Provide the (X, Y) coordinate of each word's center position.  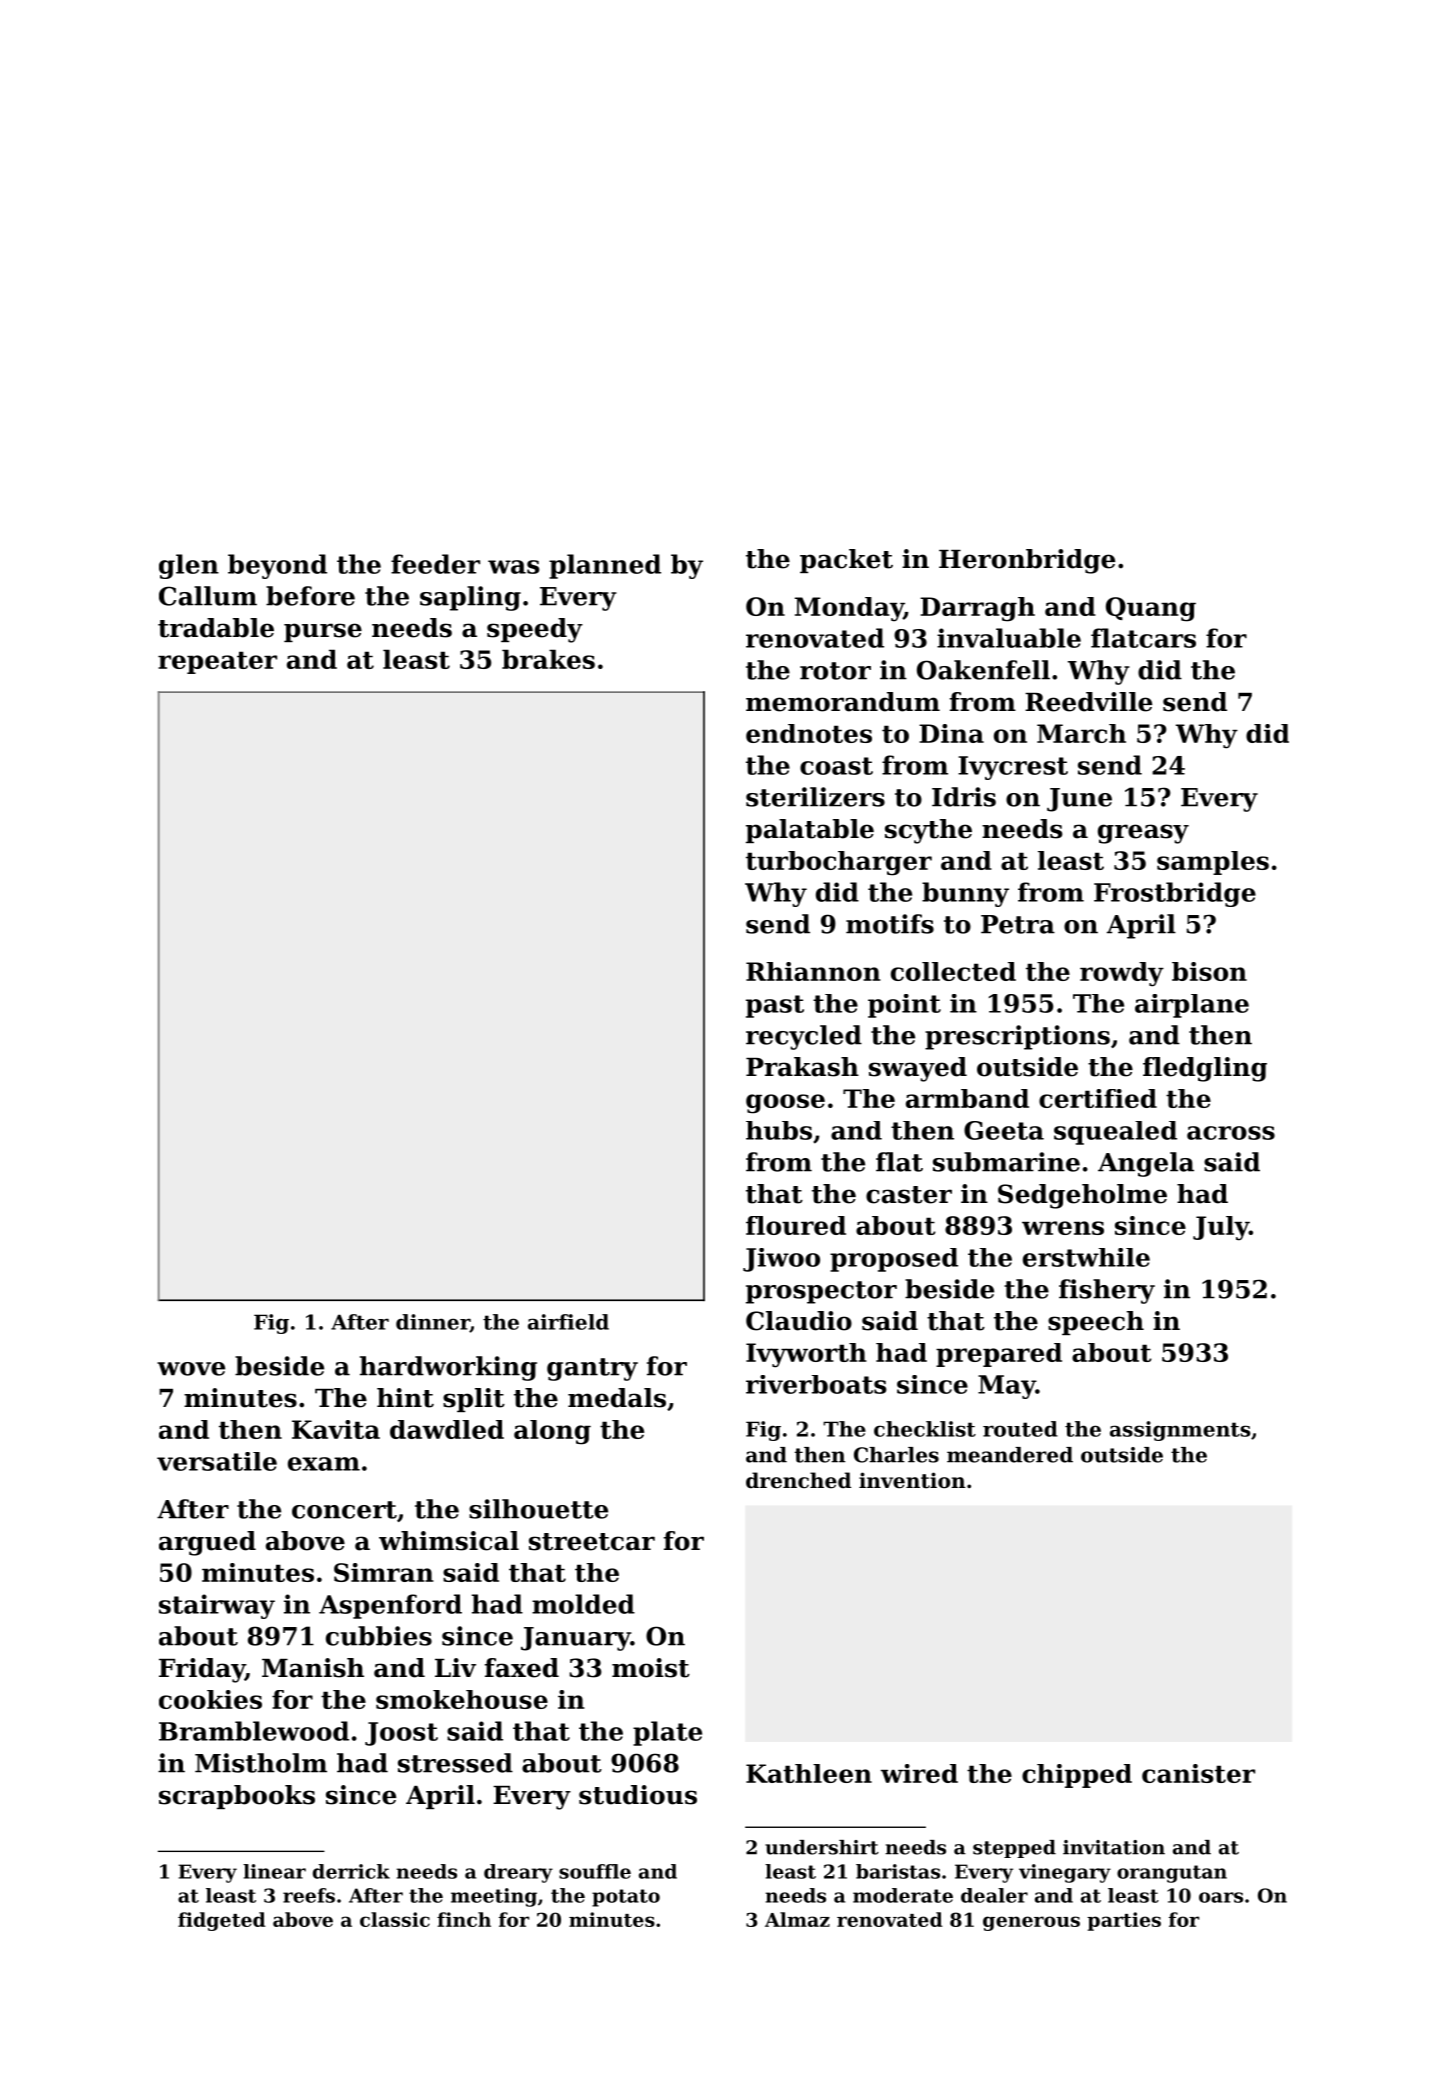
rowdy (1122, 974)
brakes (548, 659)
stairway (217, 1606)
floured (796, 1225)
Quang (1151, 609)
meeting (494, 1897)
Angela (1146, 1164)
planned (605, 566)
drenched (798, 1480)
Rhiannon (813, 971)
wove (191, 1369)
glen (189, 566)
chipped (1077, 1776)
